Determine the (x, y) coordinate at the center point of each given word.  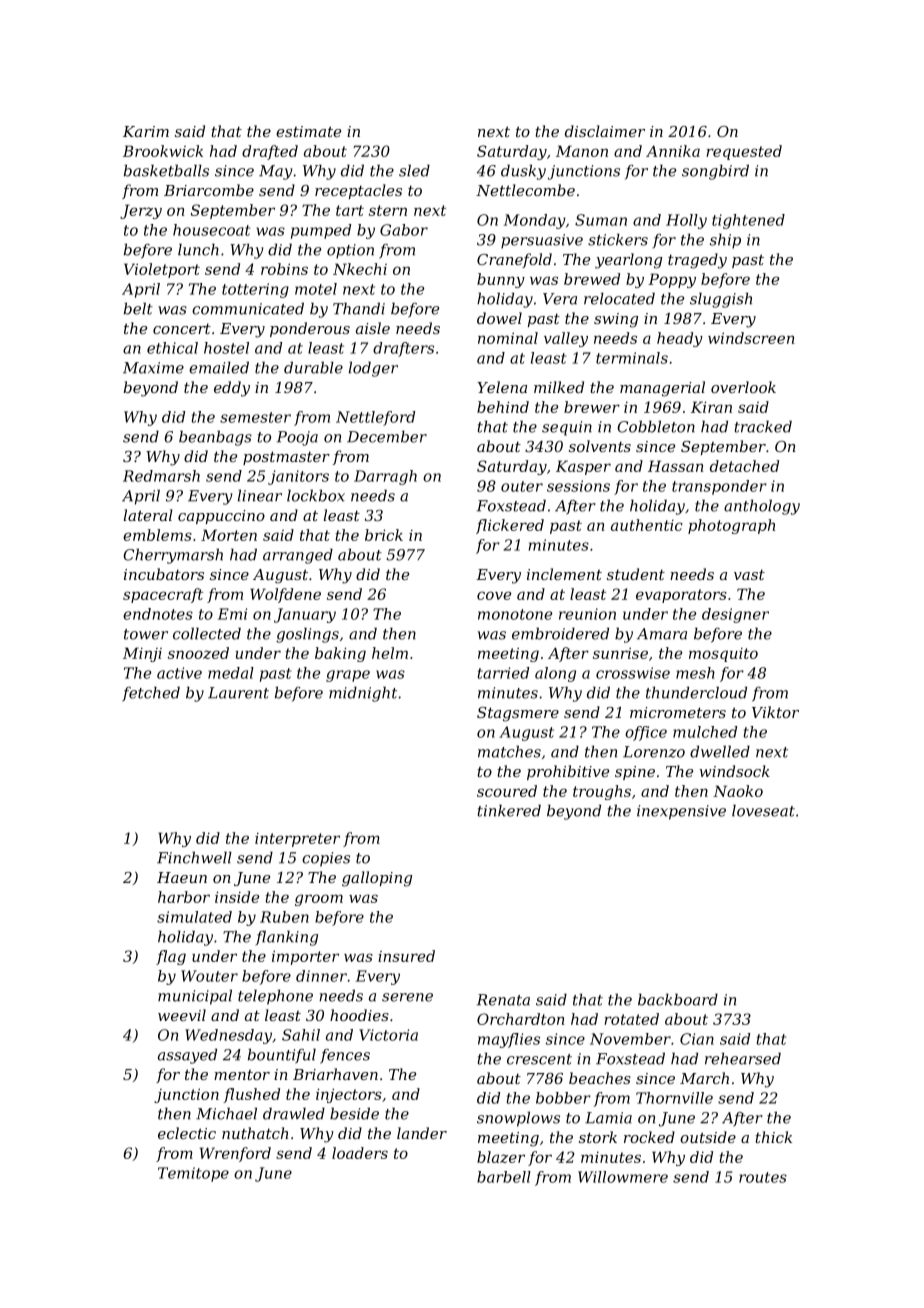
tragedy (697, 261)
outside (708, 1137)
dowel (499, 318)
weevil (182, 1015)
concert (182, 328)
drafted (270, 152)
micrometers (678, 712)
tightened (748, 221)
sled (414, 170)
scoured (507, 791)
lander (422, 1133)
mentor (242, 1075)
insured (406, 956)
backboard (678, 999)
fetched (151, 694)
